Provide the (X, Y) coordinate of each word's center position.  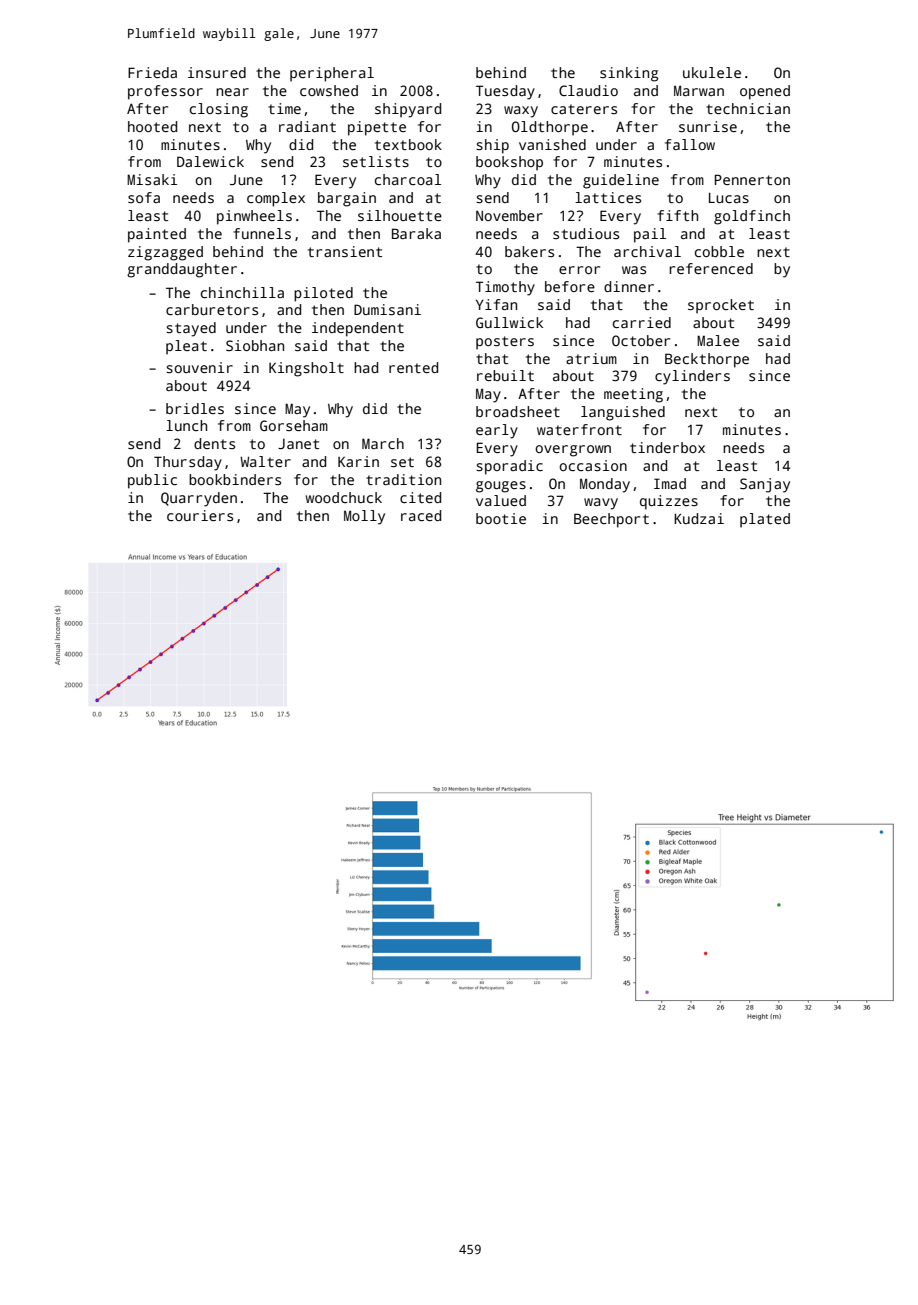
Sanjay (765, 485)
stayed (191, 329)
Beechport (611, 520)
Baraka (416, 233)
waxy (521, 112)
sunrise (708, 126)
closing (219, 110)
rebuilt (505, 375)
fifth (677, 215)
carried (642, 322)
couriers (200, 515)
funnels (262, 233)
